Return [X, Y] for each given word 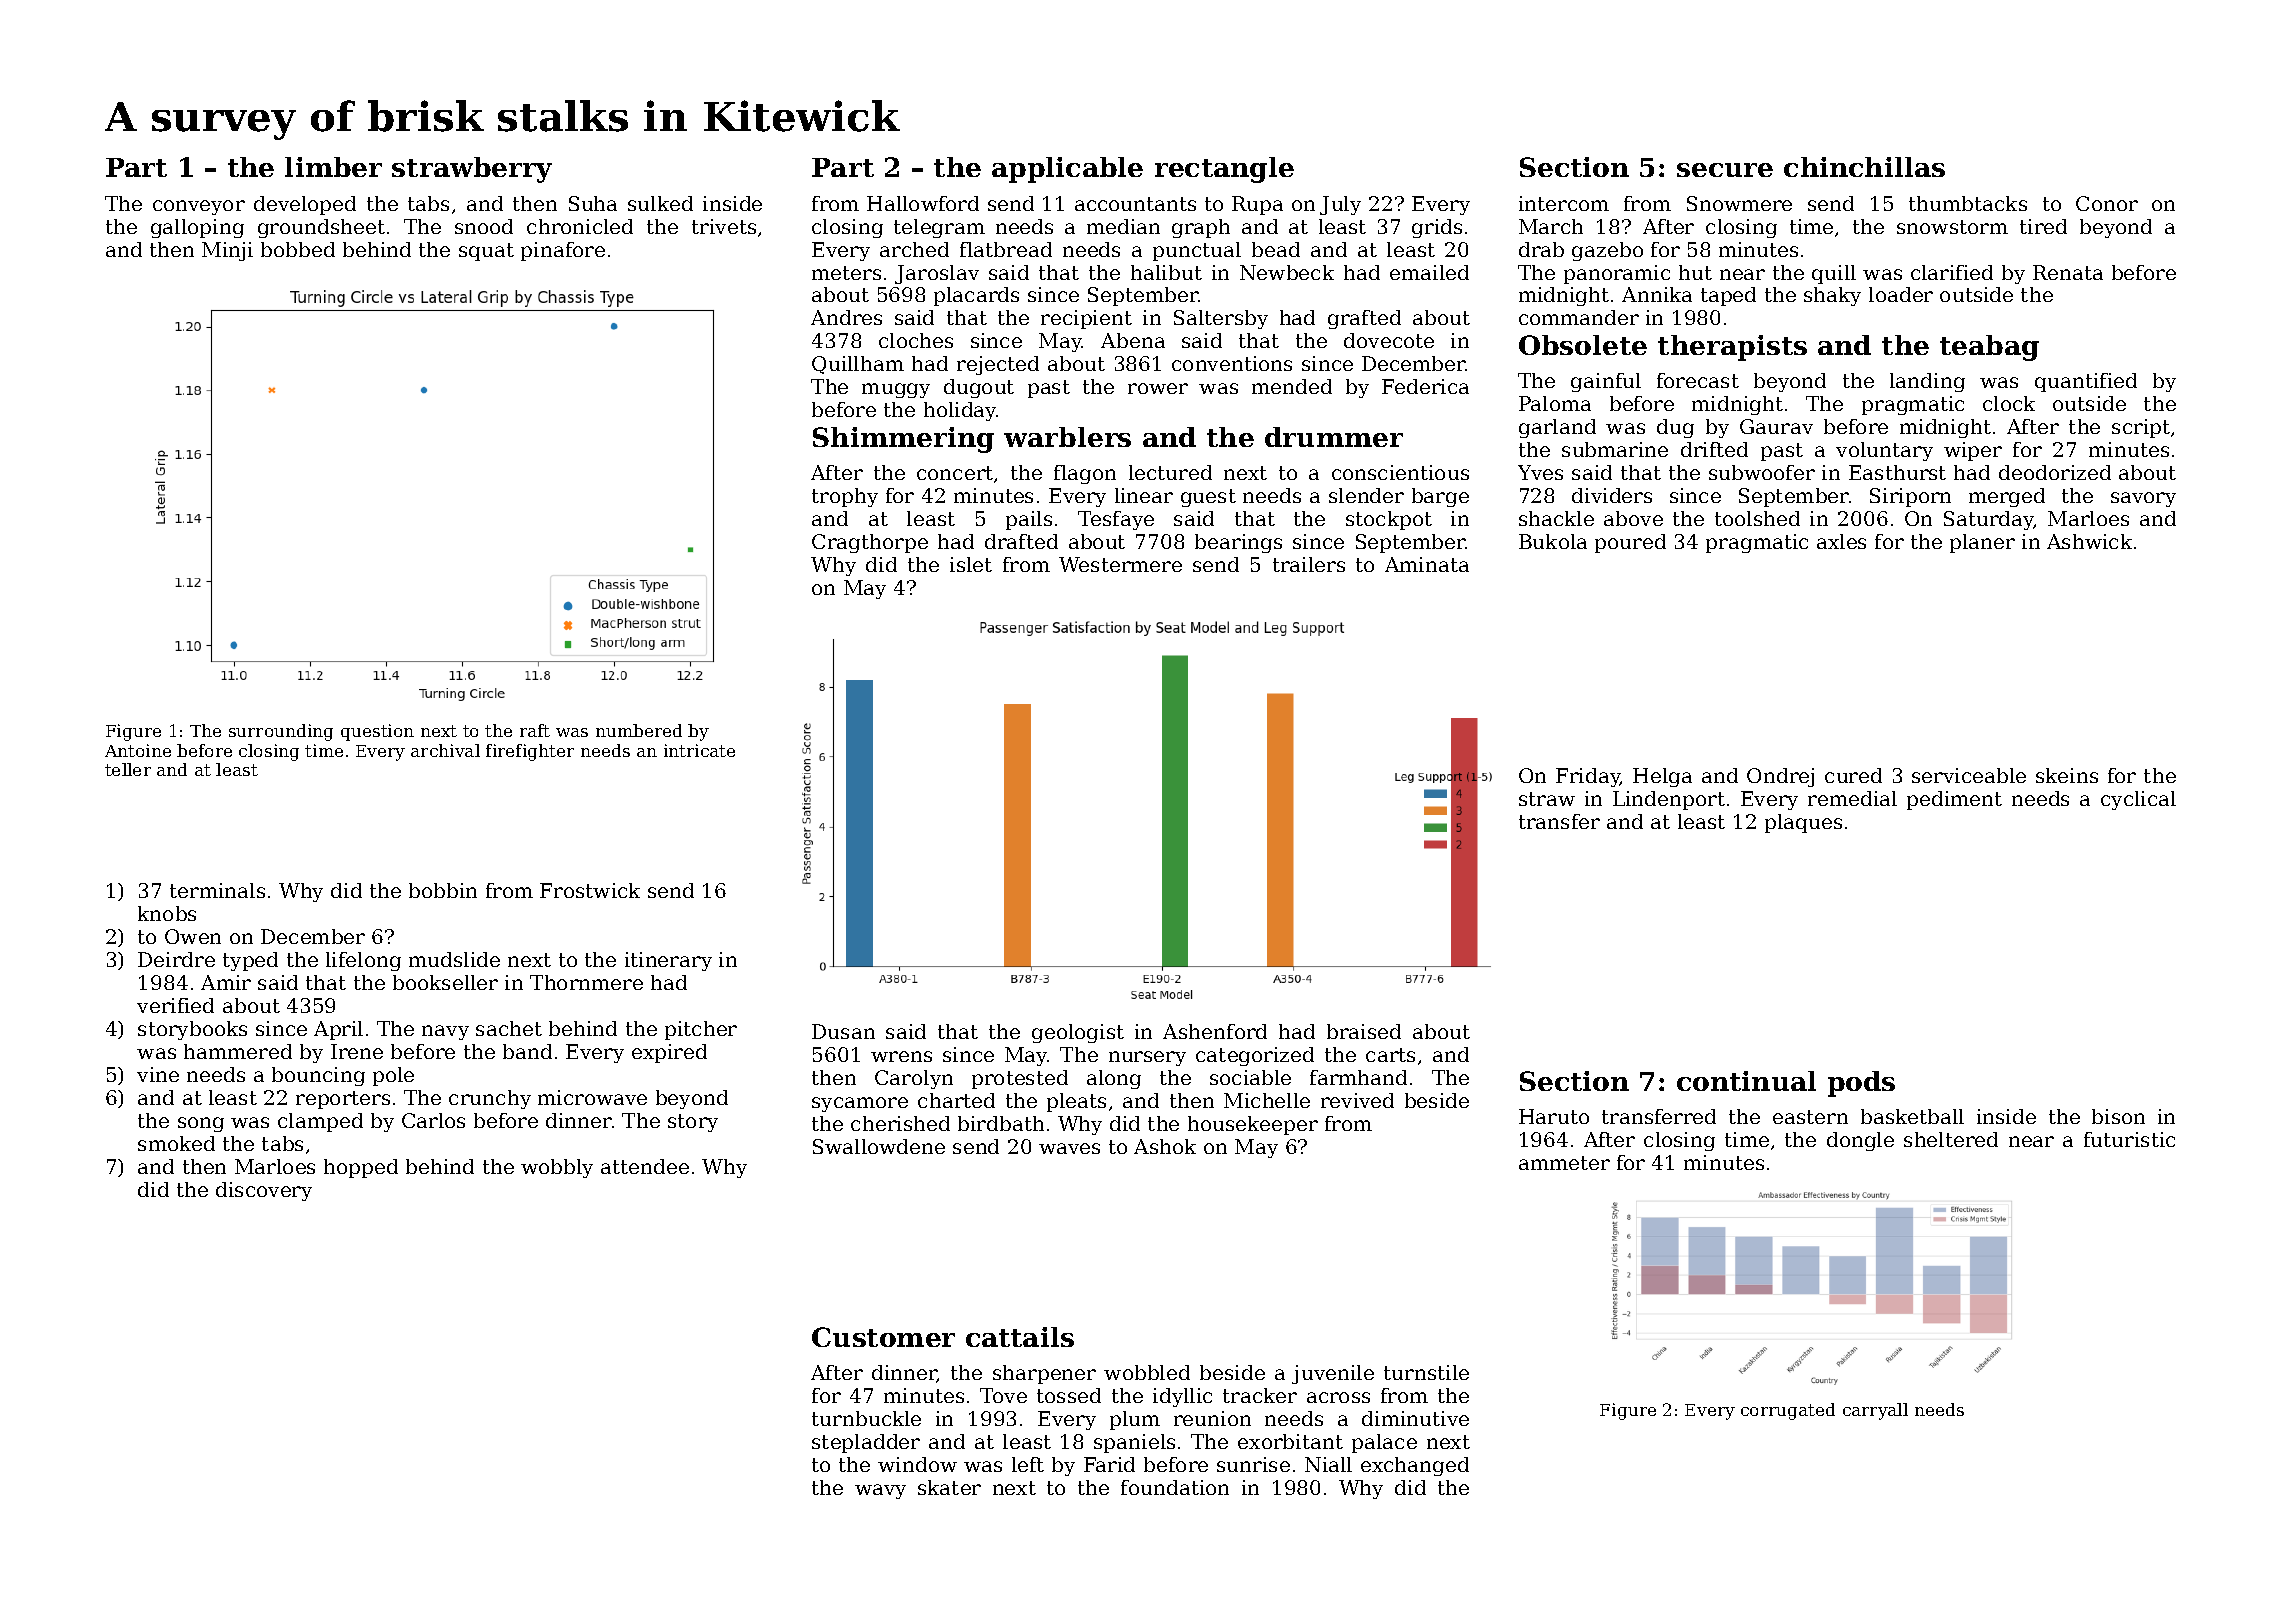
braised [1364, 1031]
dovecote [1389, 340]
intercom [1564, 203]
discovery [264, 1191]
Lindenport [1669, 800]
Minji [227, 251]
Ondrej [1780, 777]
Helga [1662, 777]
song [201, 1124]
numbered [639, 730]
